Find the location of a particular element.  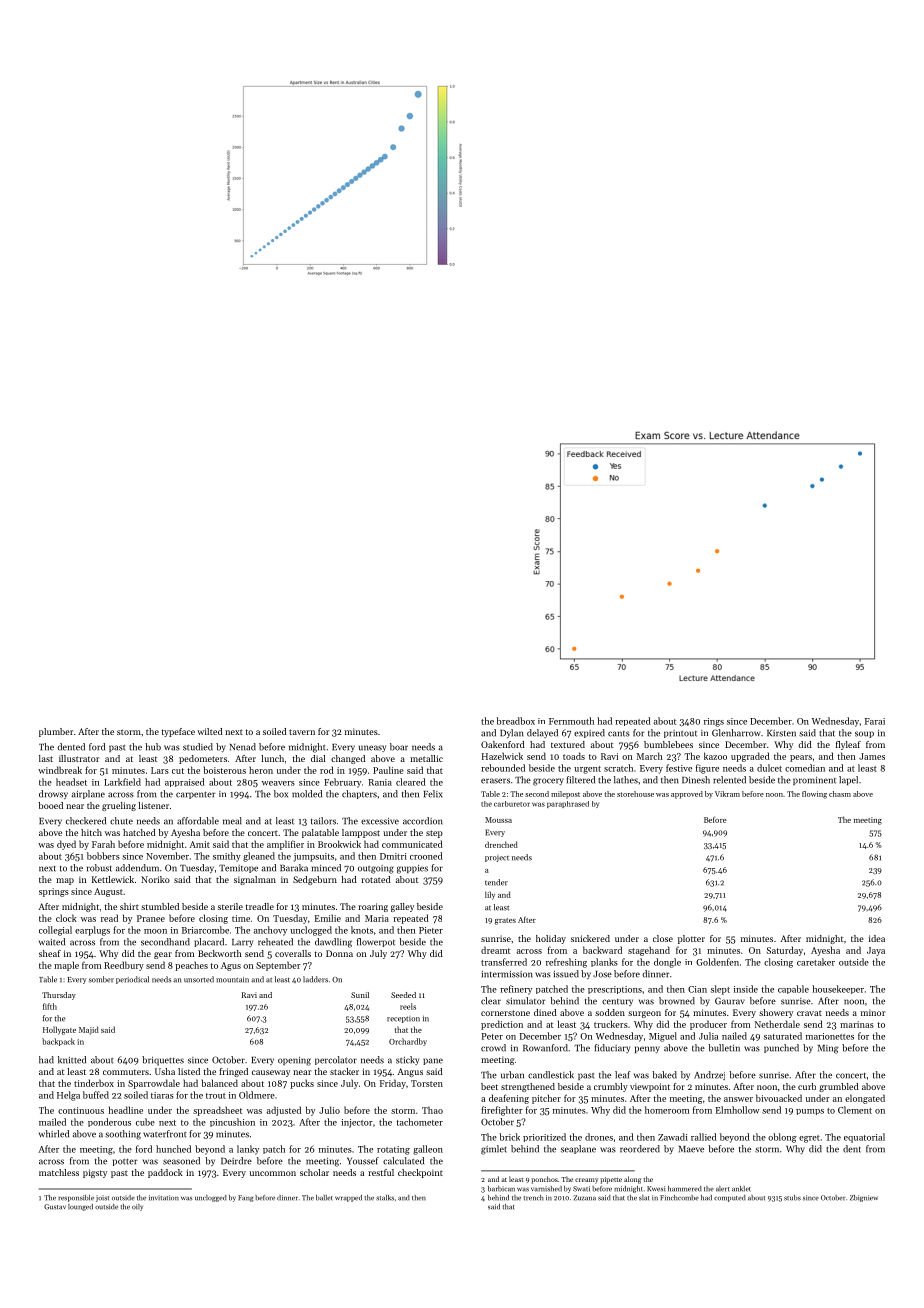

idea is located at coordinates (877, 938).
